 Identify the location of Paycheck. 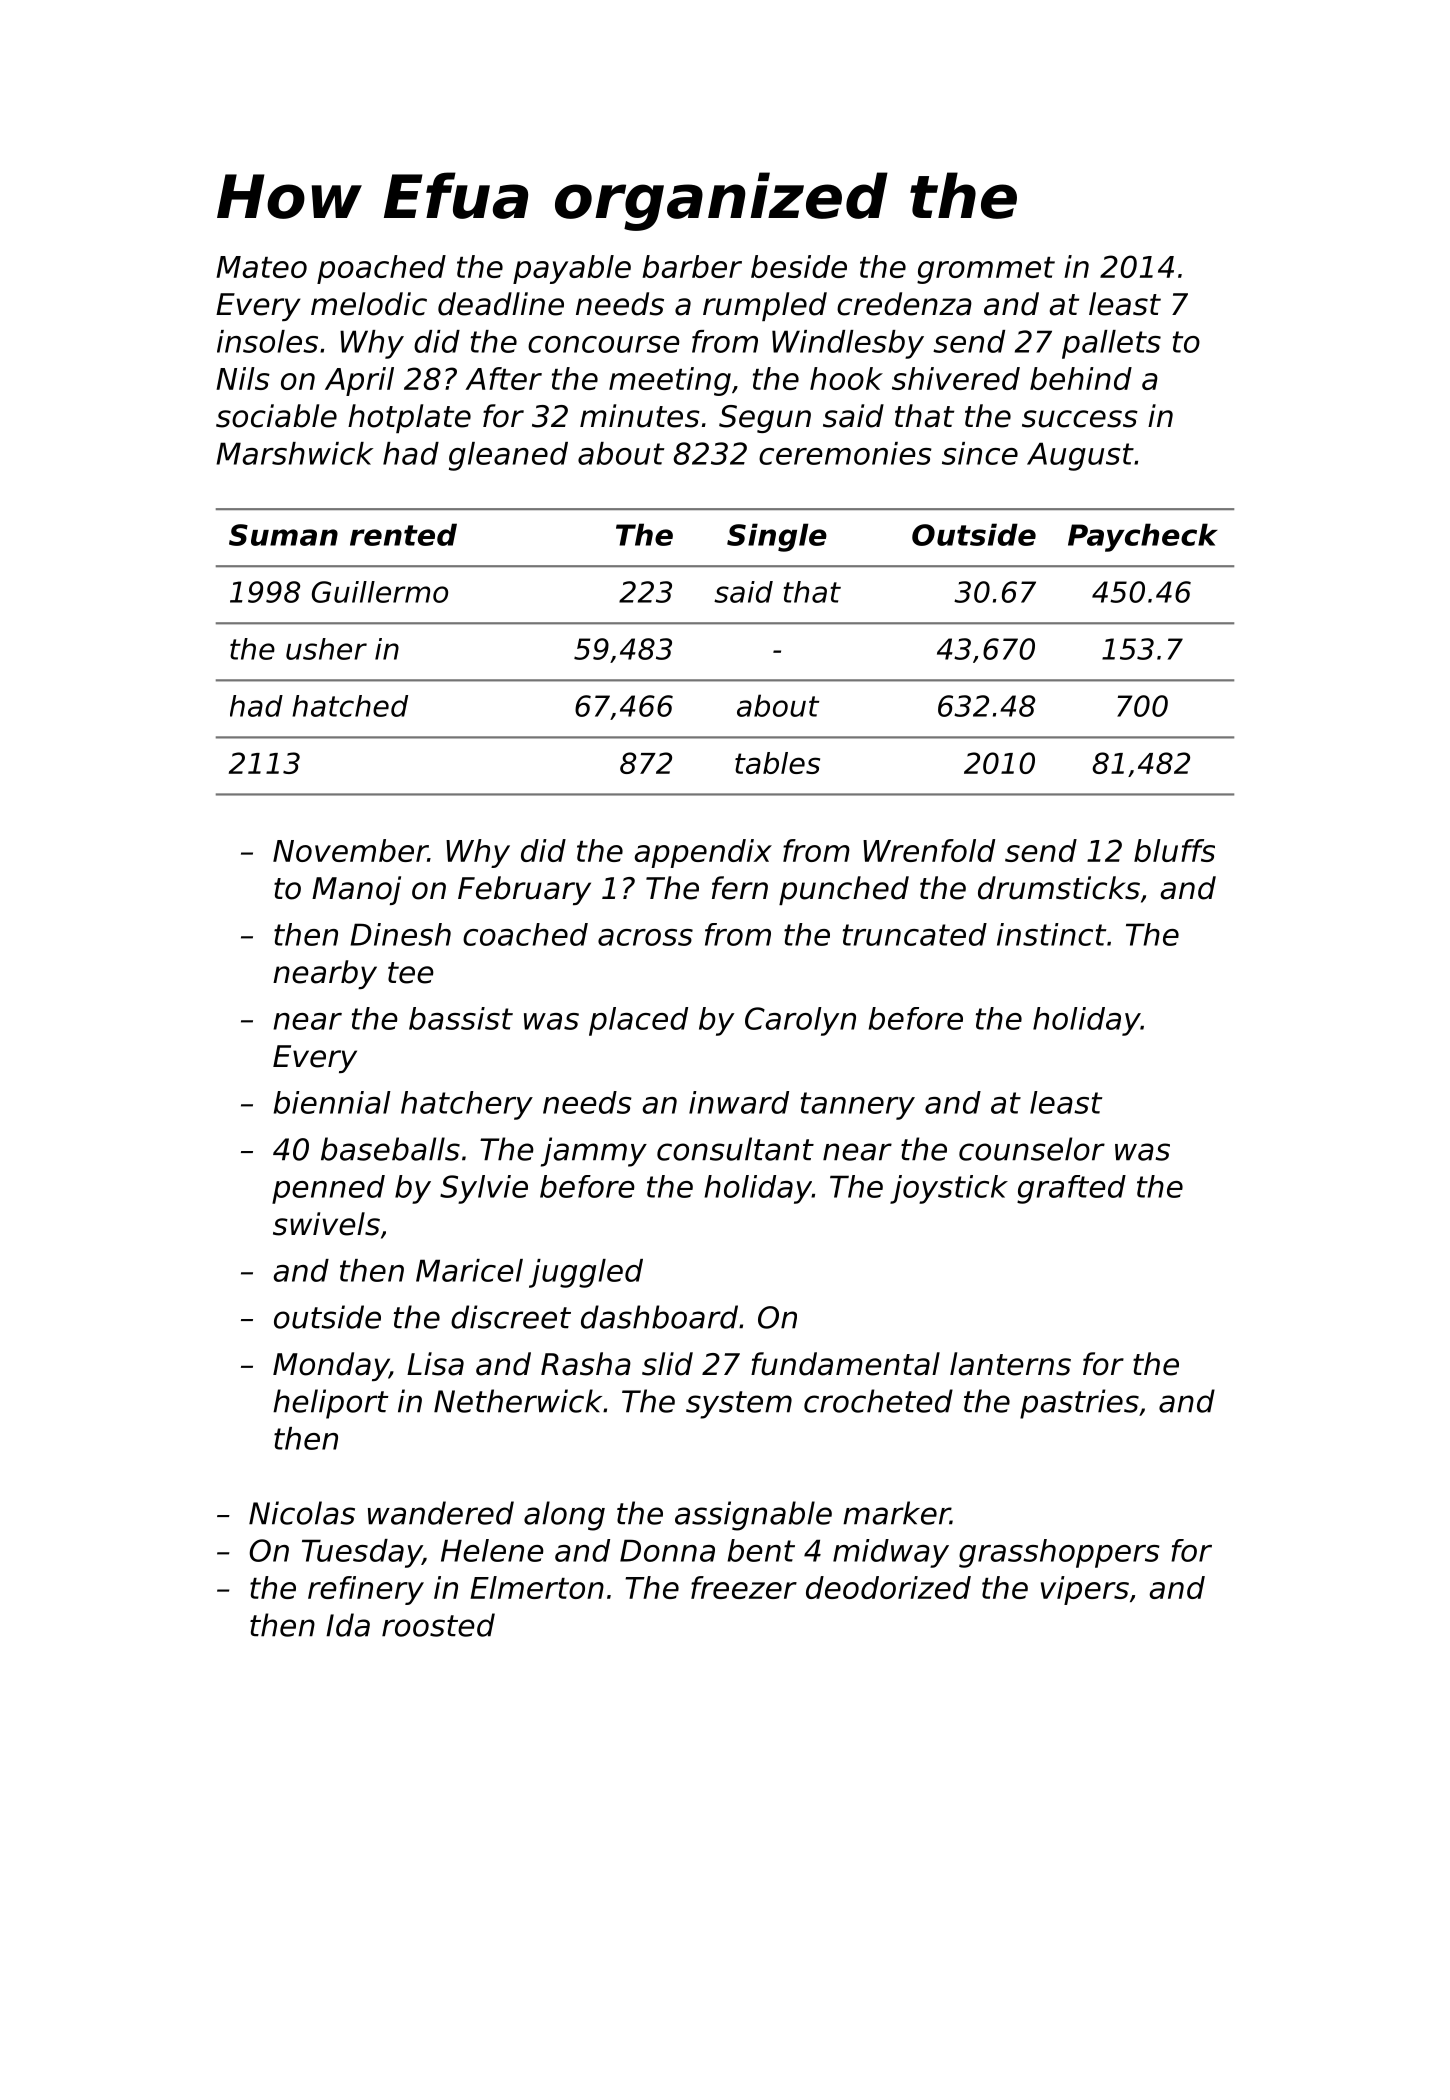
(1143, 537).
